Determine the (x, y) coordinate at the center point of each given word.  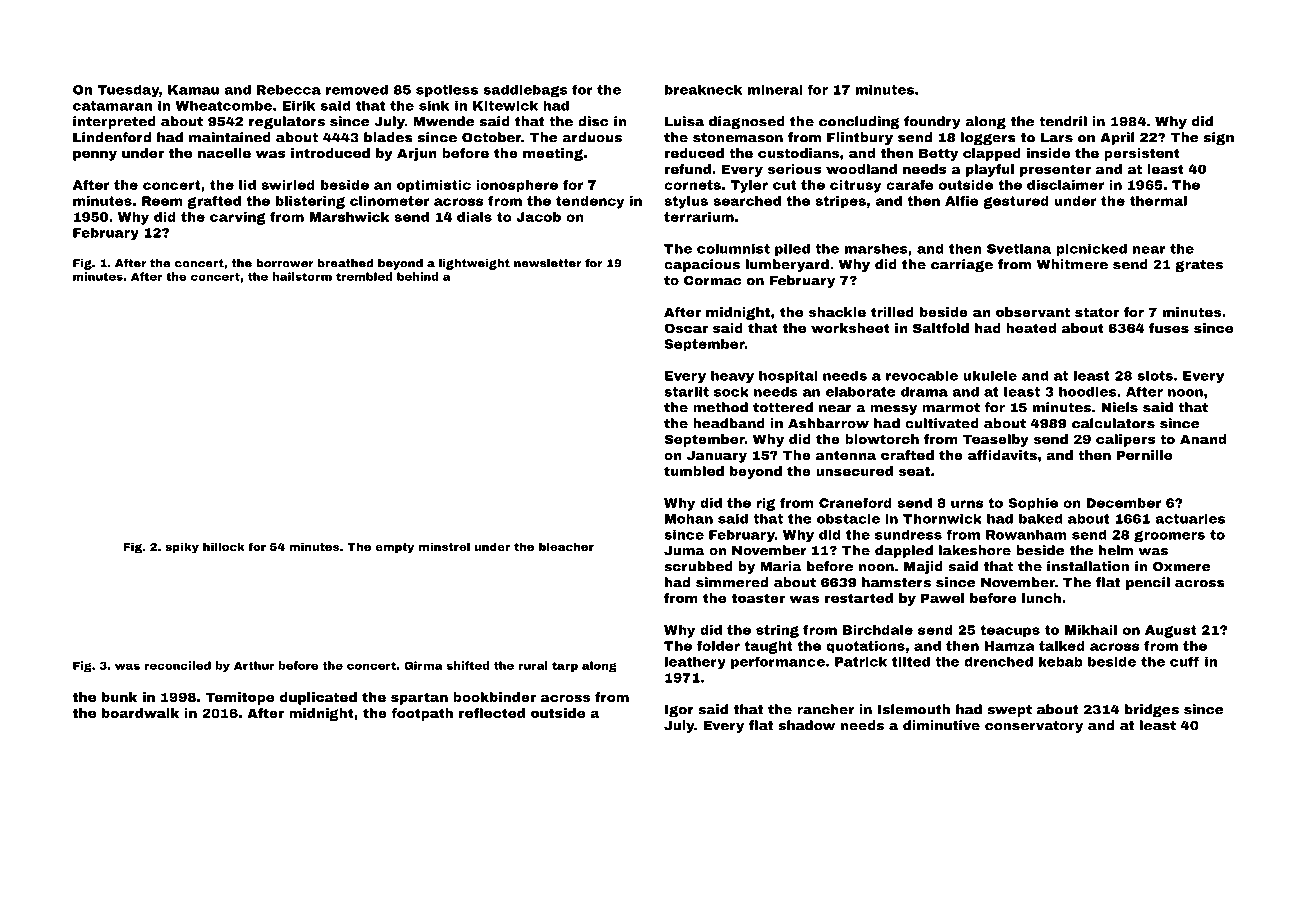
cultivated (942, 423)
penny (95, 155)
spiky (182, 548)
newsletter (548, 263)
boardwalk (140, 713)
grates (1199, 266)
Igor (679, 711)
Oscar (686, 328)
